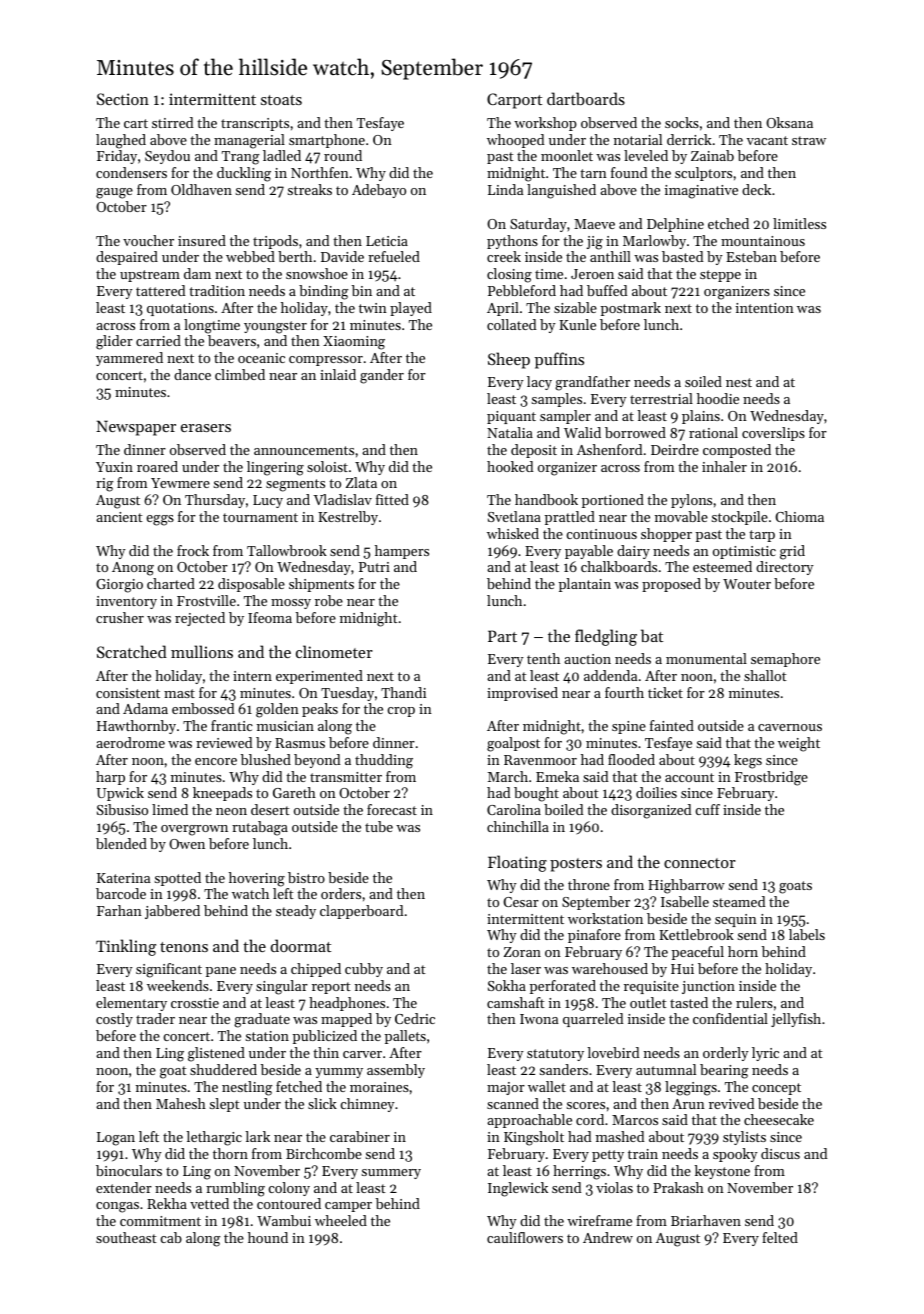 This screenshot has height=1314, width=924. I want to click on pallets, so click(405, 1037).
